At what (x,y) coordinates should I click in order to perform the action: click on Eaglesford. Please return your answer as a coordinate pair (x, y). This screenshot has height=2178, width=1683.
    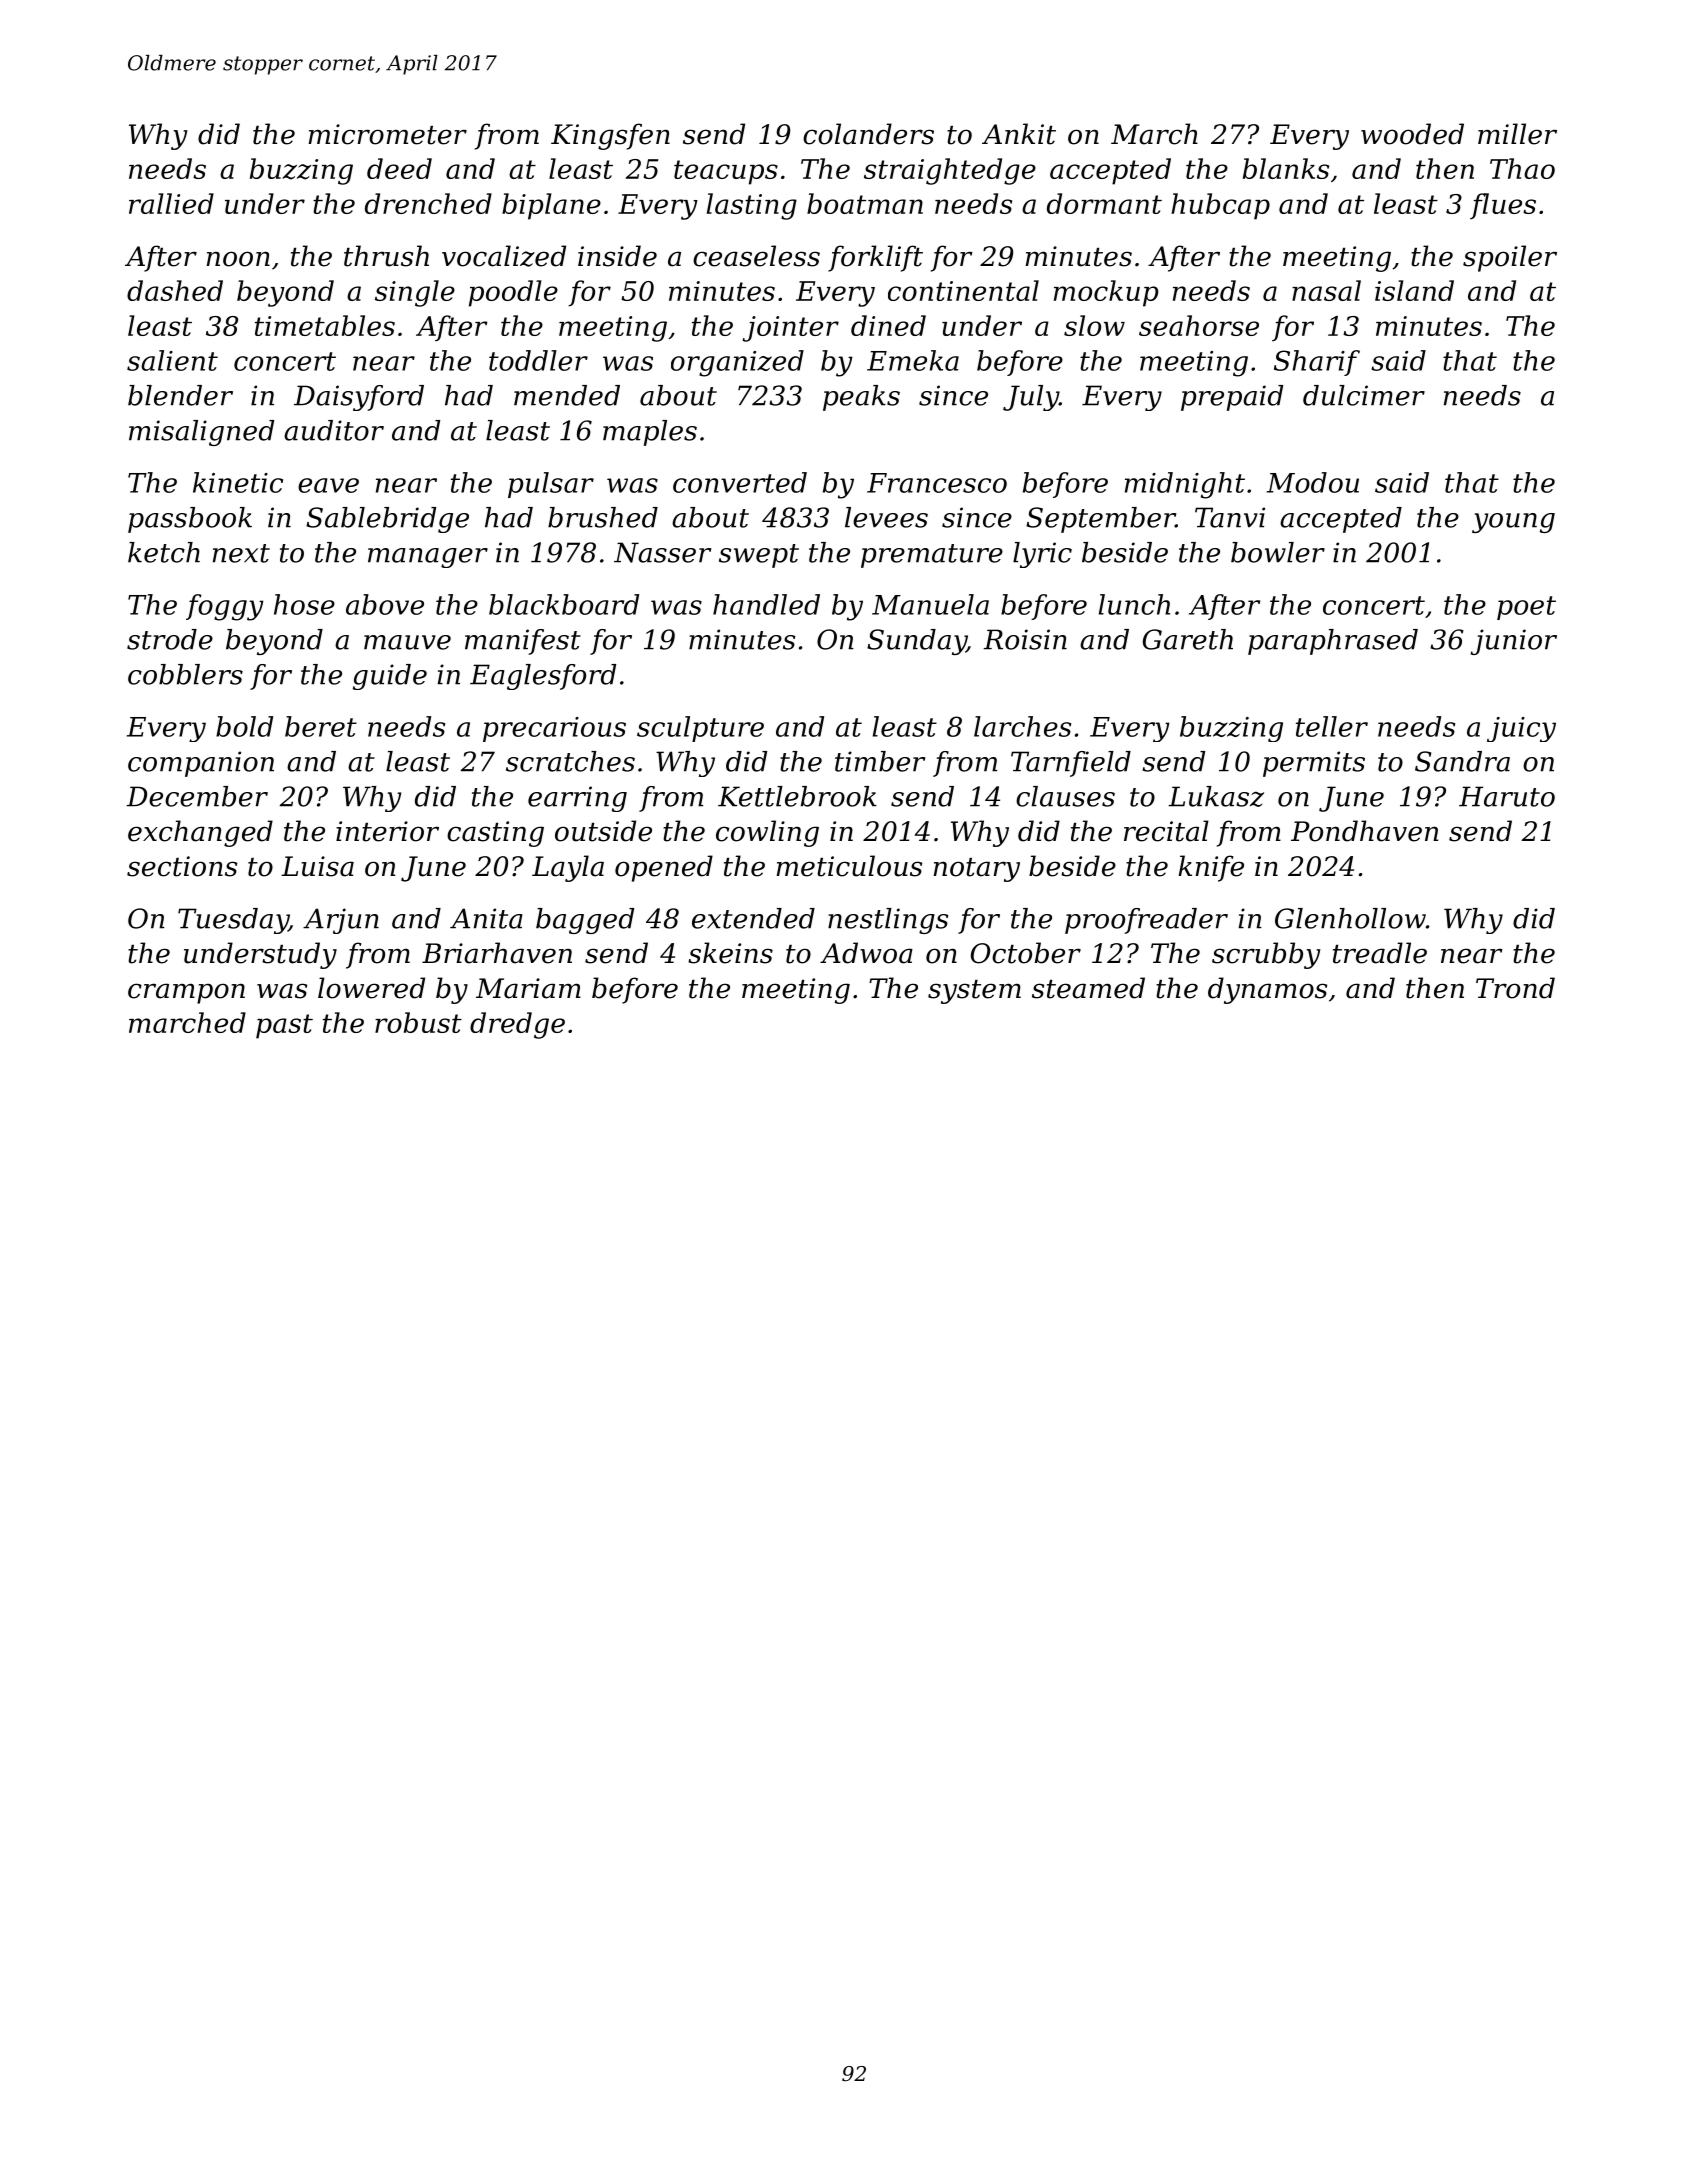
    Looking at the image, I should click on (543, 677).
